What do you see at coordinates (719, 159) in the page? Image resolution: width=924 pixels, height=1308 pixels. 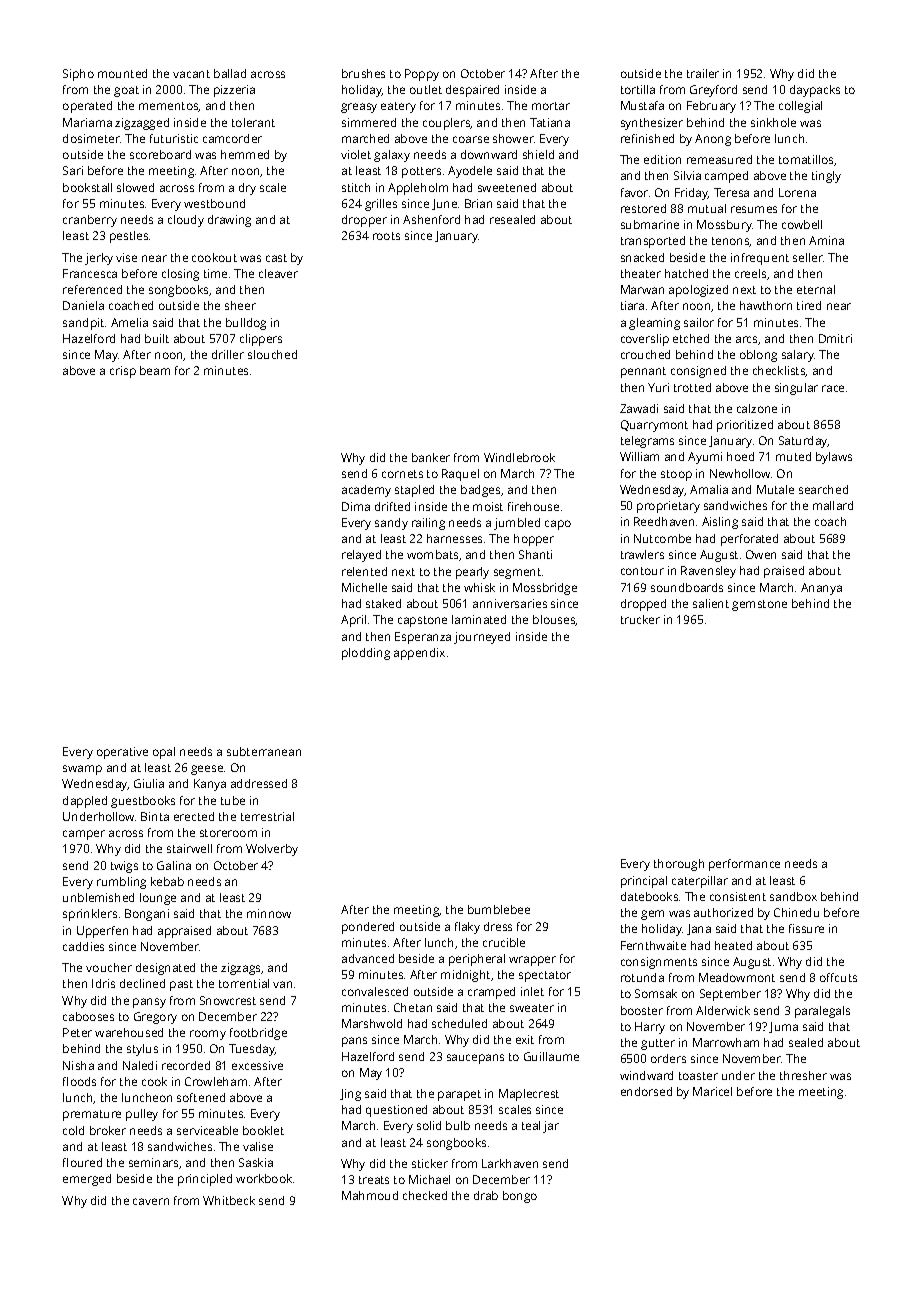 I see `remeasured` at bounding box center [719, 159].
